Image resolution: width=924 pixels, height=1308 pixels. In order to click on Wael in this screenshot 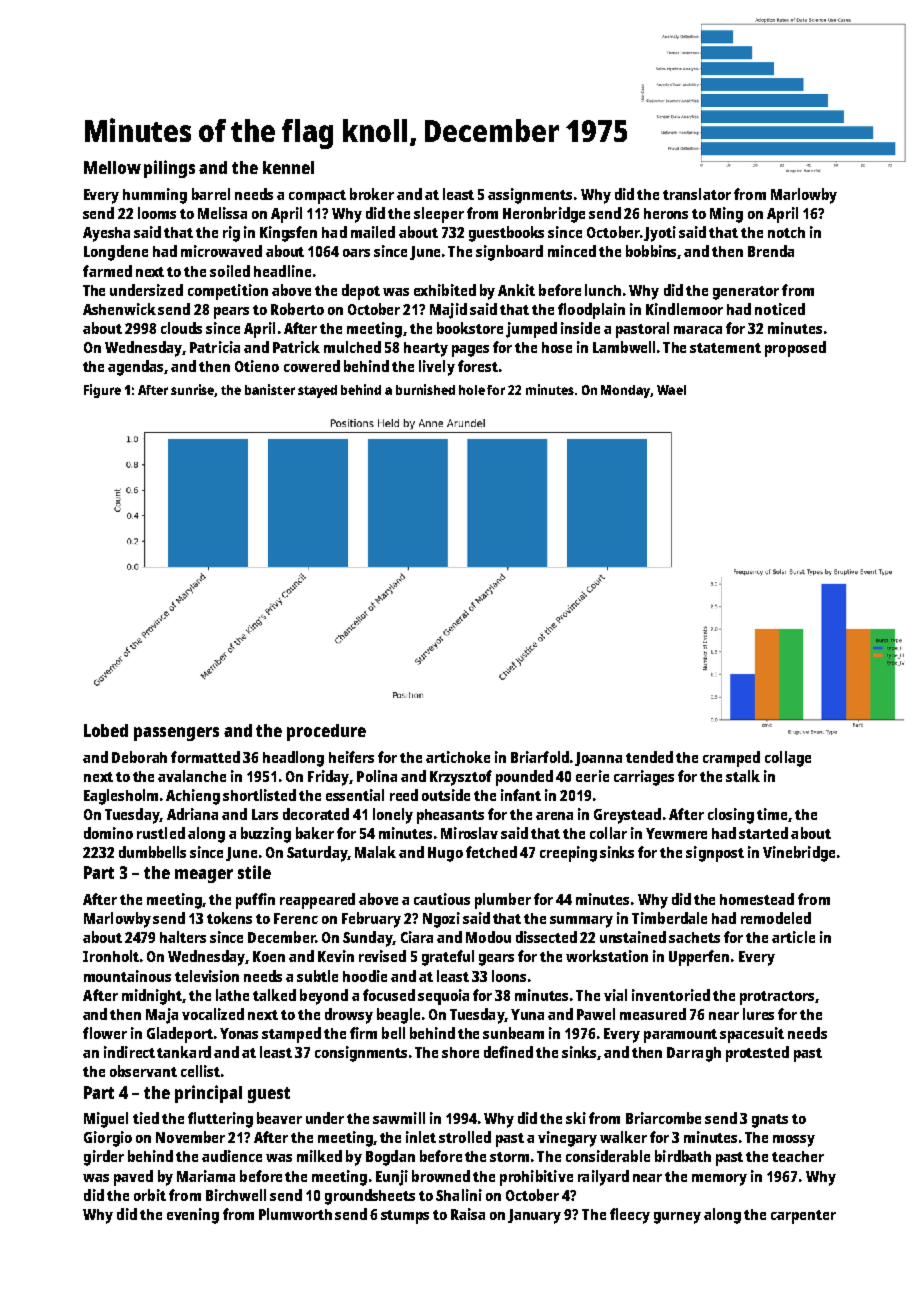, I will do `click(671, 390)`.
